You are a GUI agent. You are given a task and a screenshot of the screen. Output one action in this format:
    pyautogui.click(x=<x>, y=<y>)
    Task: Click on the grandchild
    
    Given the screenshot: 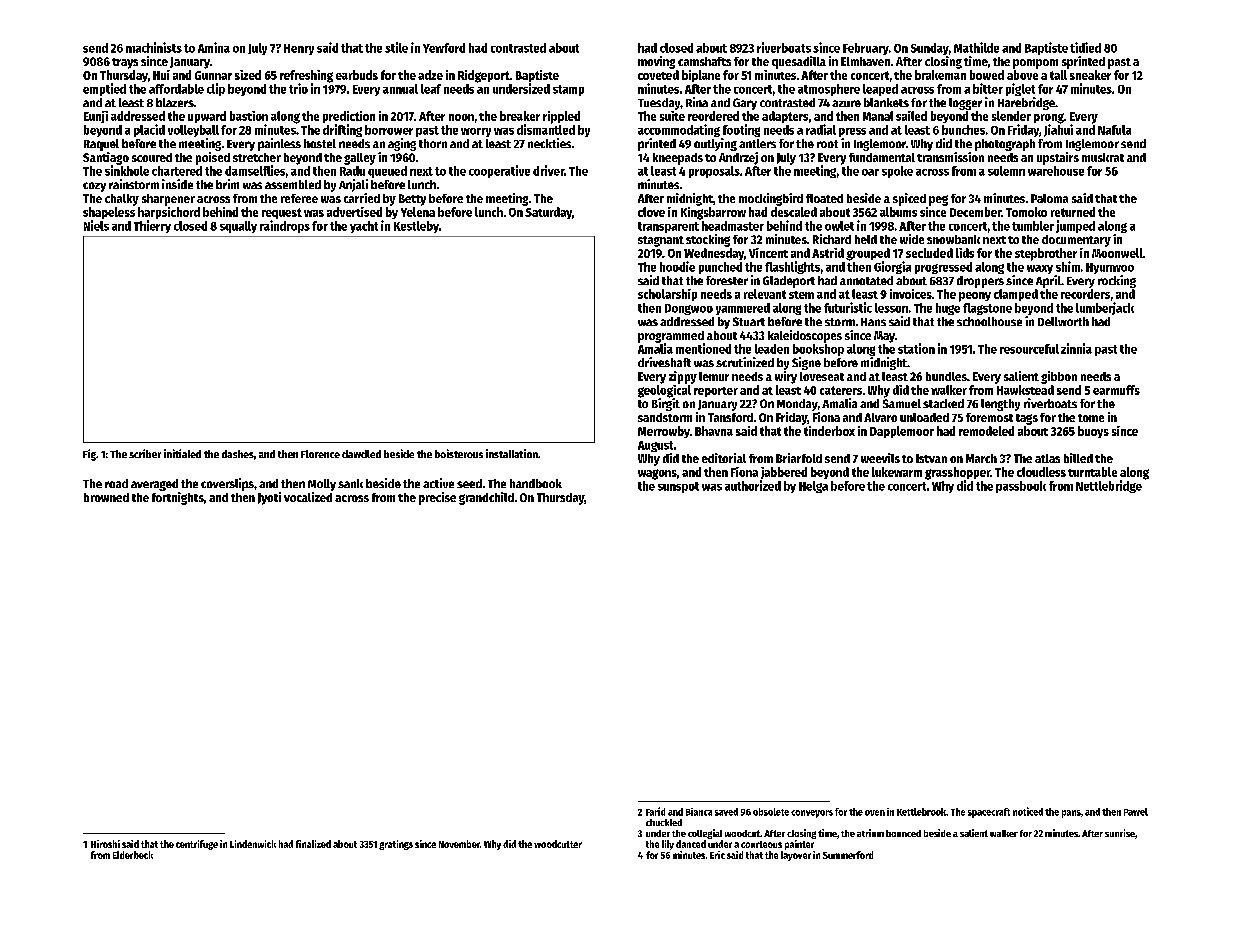 What is the action you would take?
    pyautogui.click(x=486, y=498)
